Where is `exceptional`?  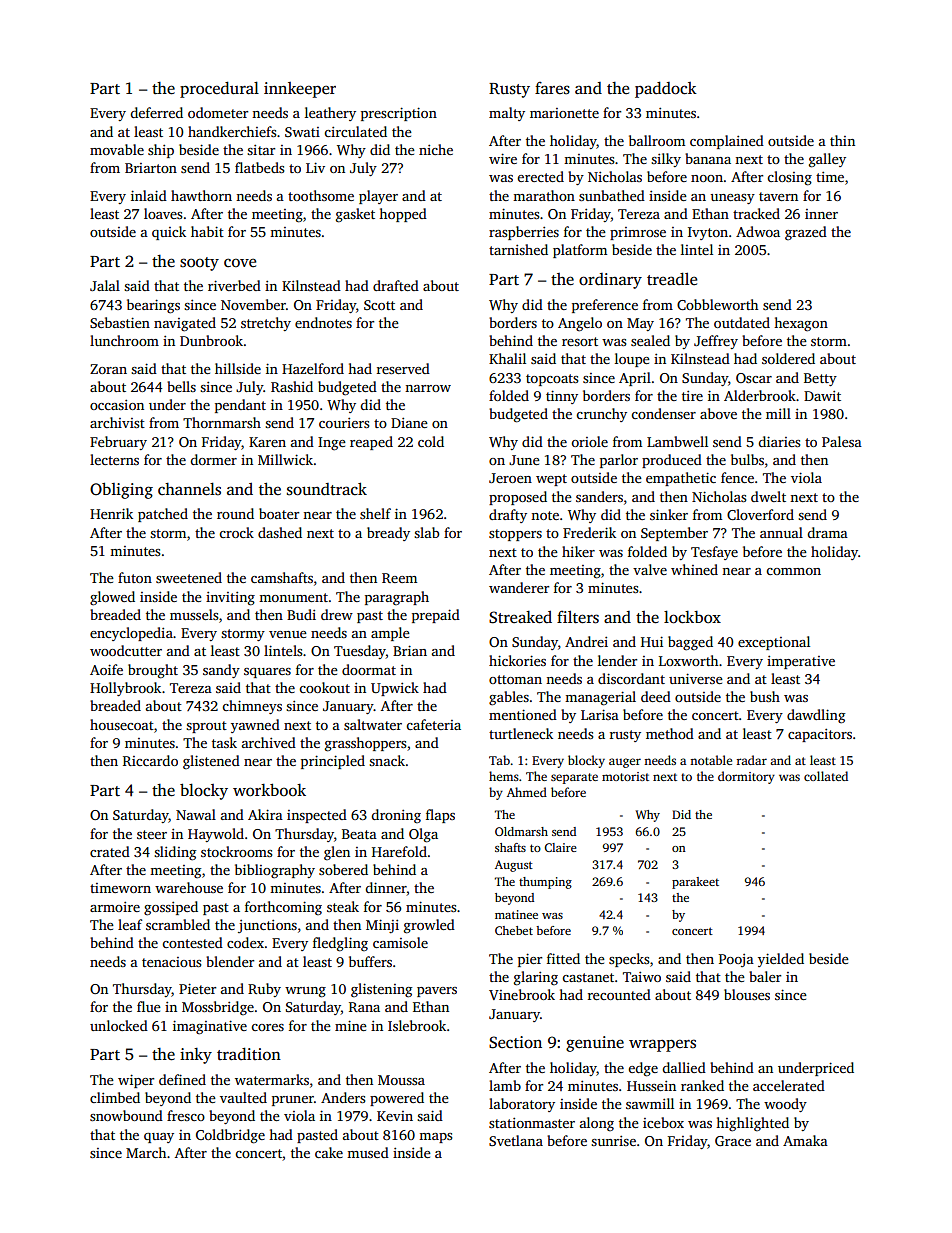 exceptional is located at coordinates (774, 643).
